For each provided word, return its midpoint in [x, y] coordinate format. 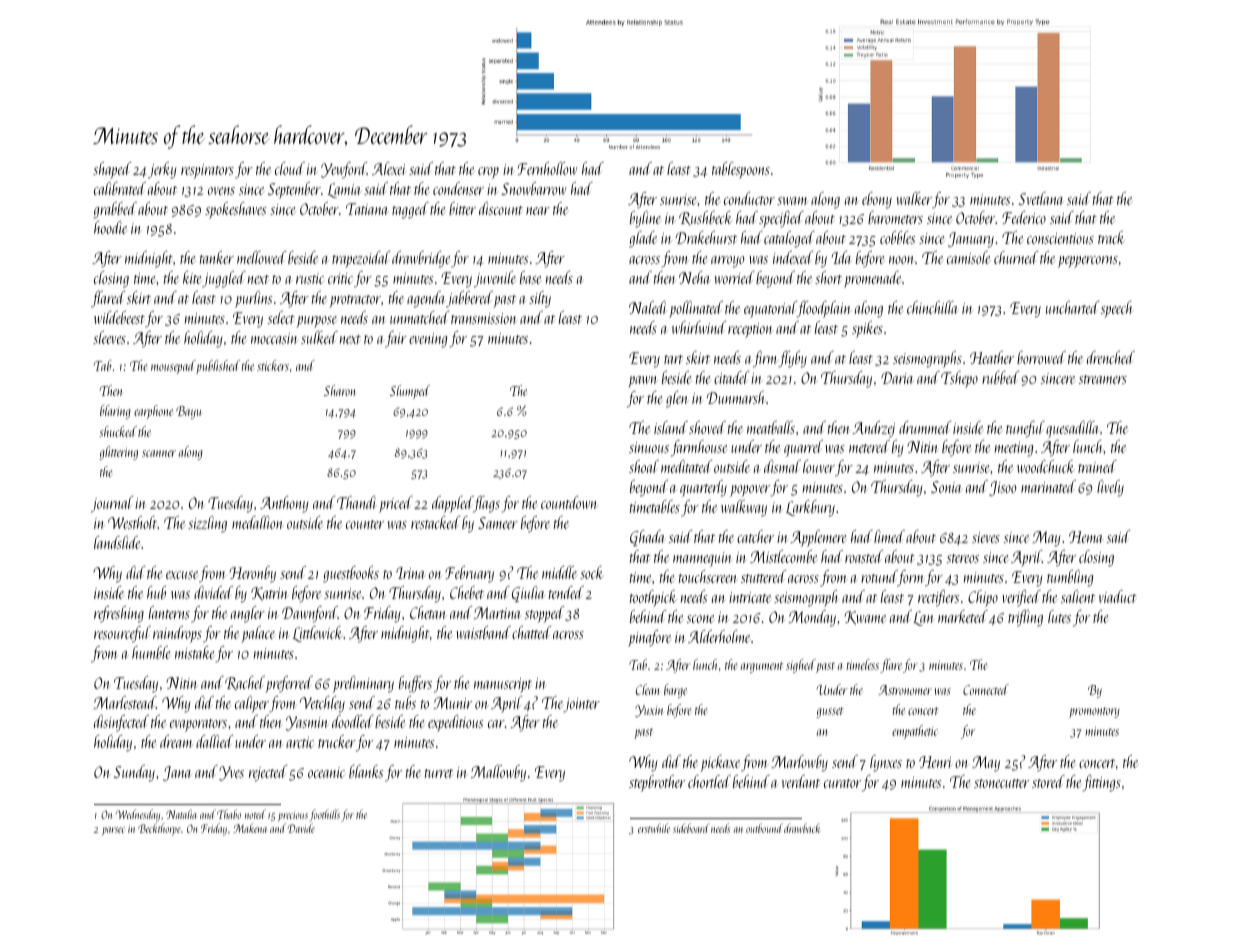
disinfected [121, 723]
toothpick [653, 598]
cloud [290, 168]
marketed [963, 616]
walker [914, 198]
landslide [117, 542]
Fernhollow [547, 168]
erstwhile [654, 828]
